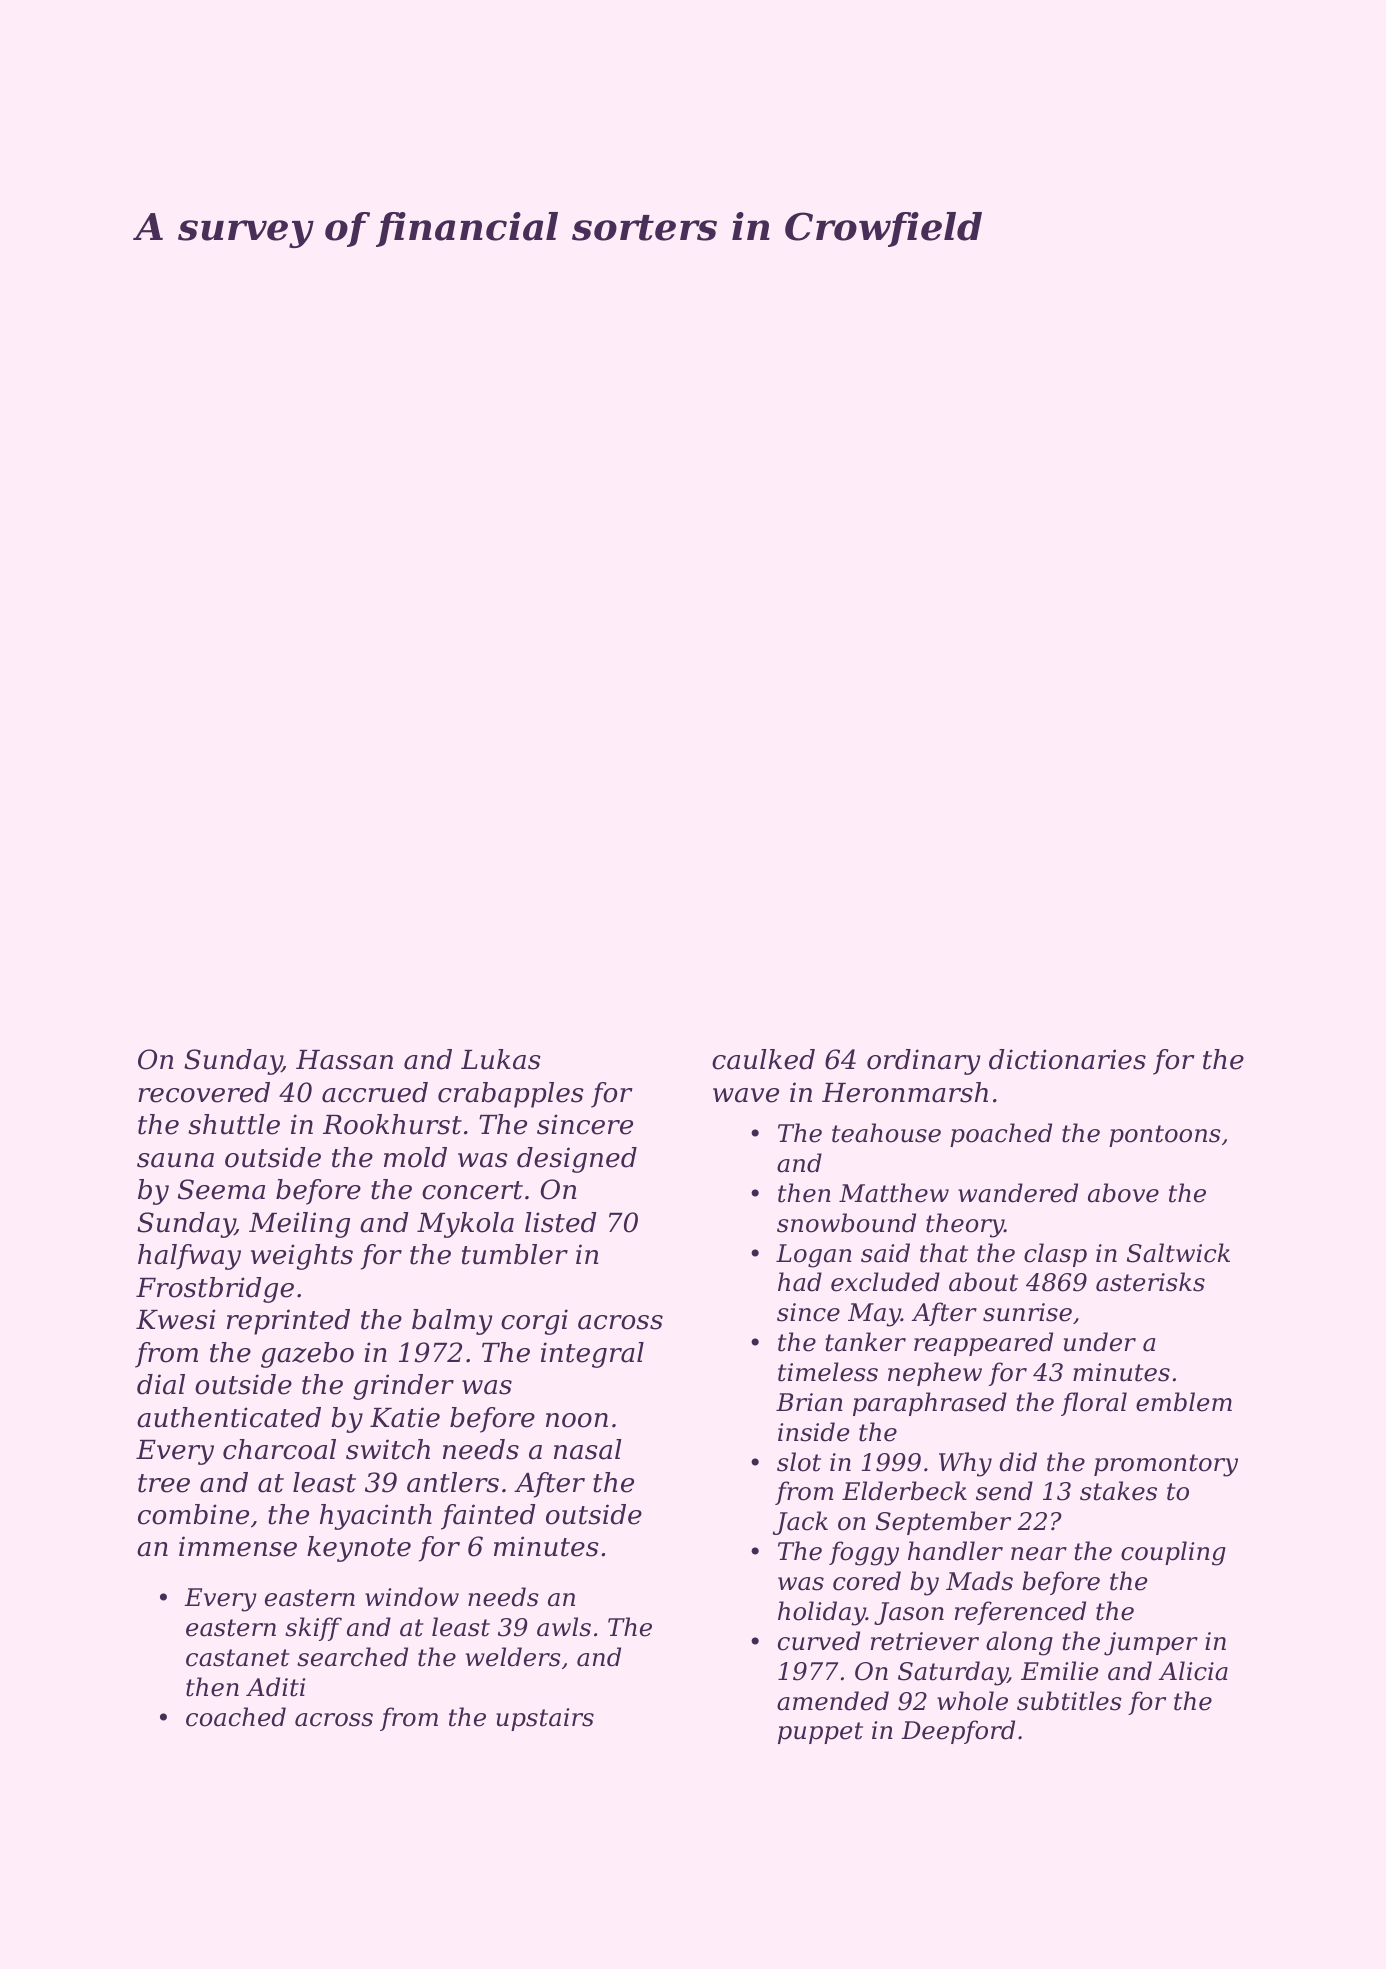 The height and width of the screenshot is (1969, 1386). I want to click on designed, so click(577, 1160).
